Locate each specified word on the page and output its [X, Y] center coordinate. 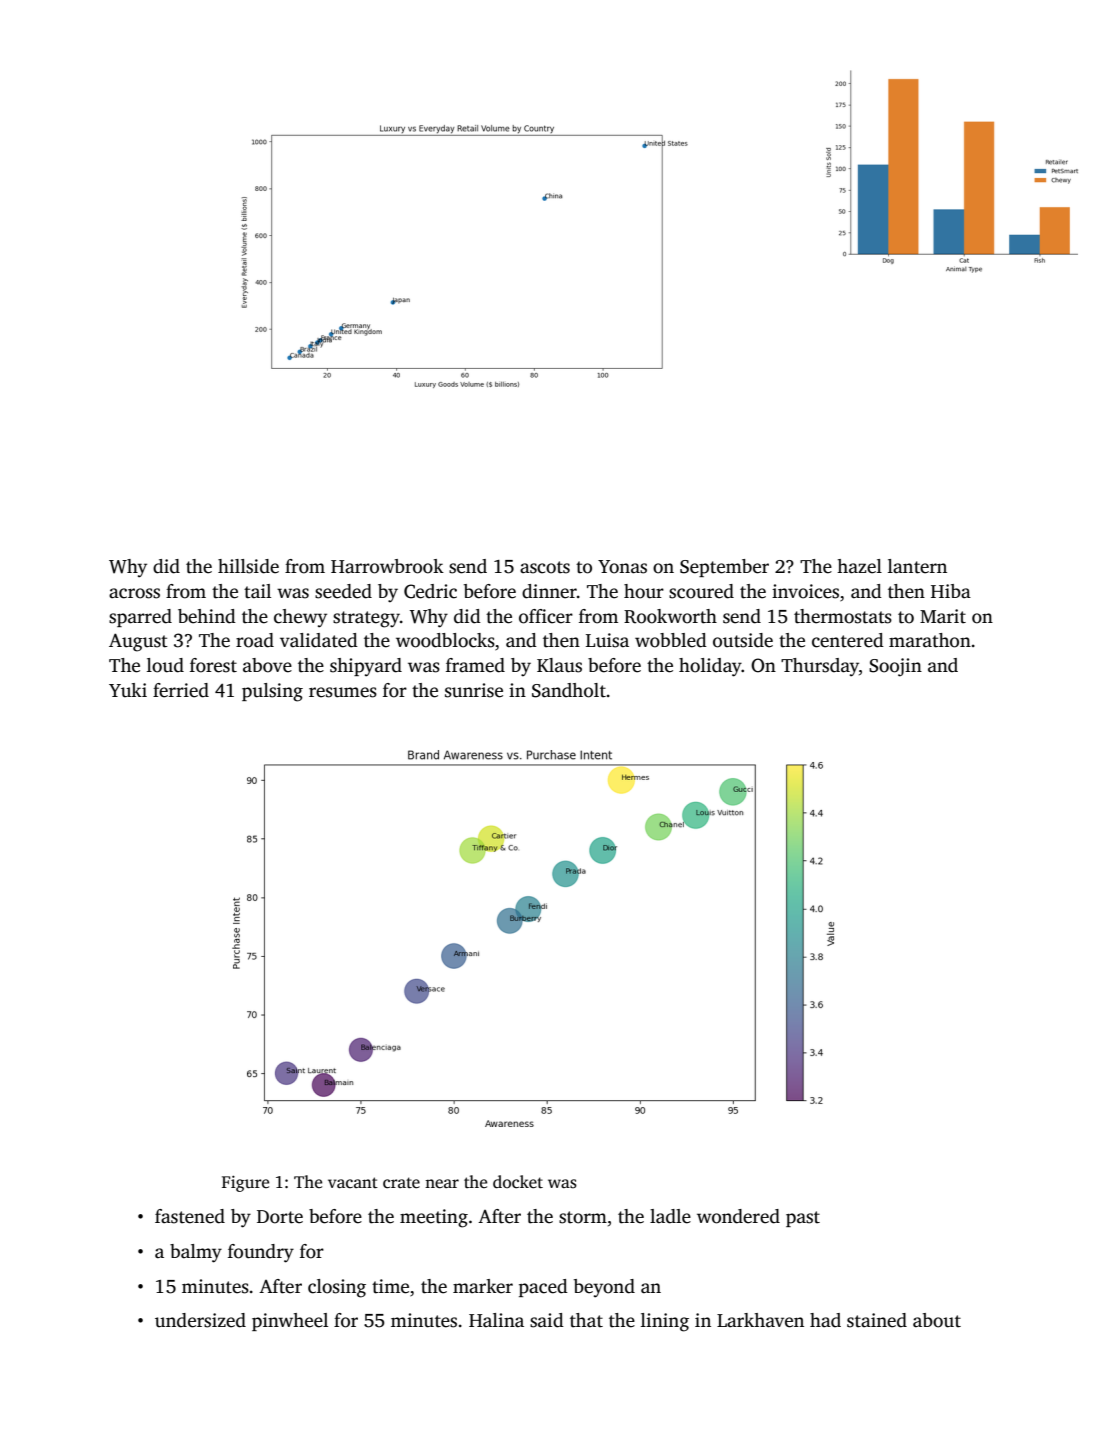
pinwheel [290, 1322]
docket [518, 1182]
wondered [738, 1216]
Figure [245, 1184]
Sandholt [569, 690]
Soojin [895, 667]
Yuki [128, 690]
